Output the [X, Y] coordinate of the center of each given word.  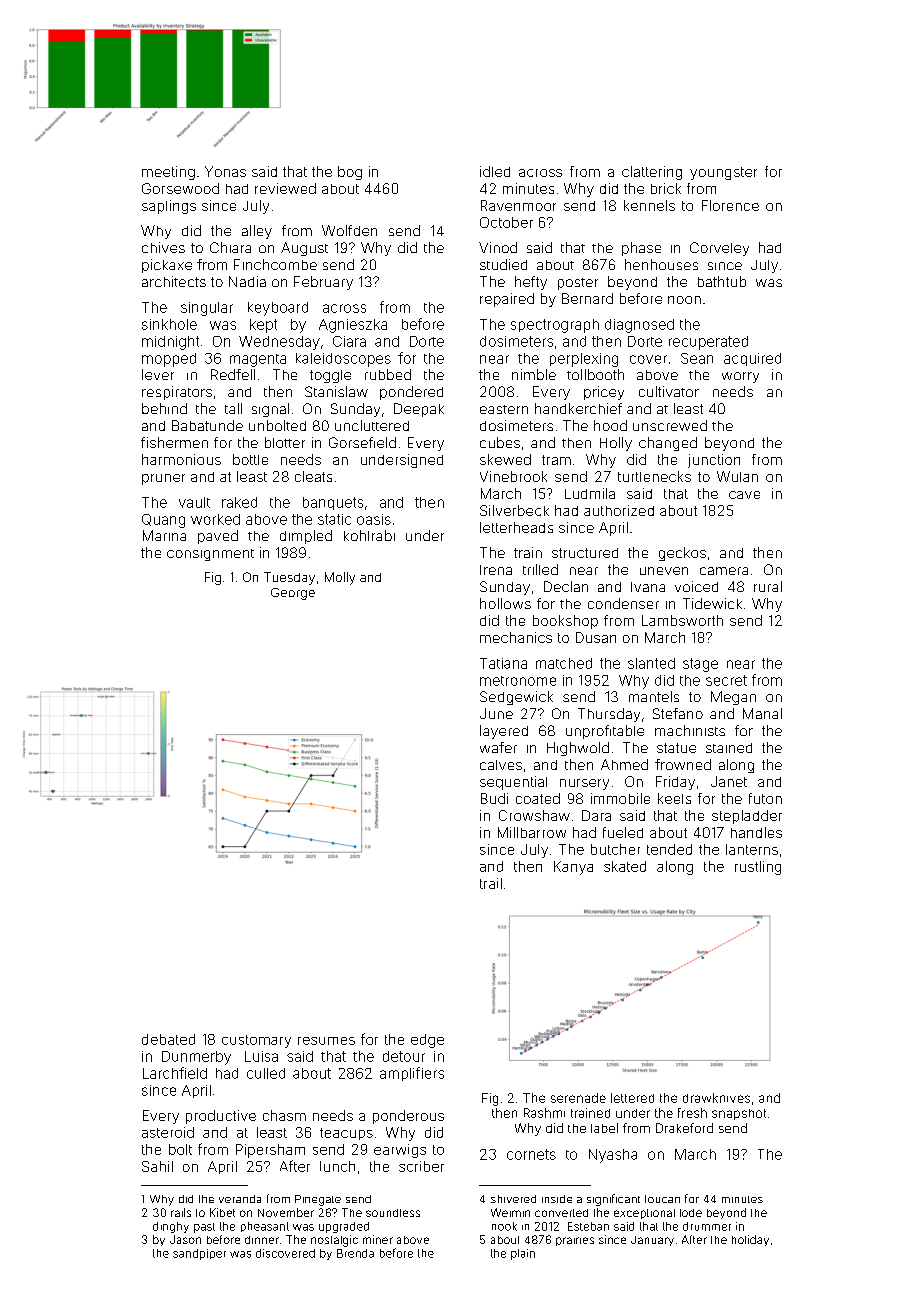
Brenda [355, 1253]
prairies [575, 1241]
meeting [168, 173]
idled [495, 171]
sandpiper [199, 1254]
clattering [652, 173]
